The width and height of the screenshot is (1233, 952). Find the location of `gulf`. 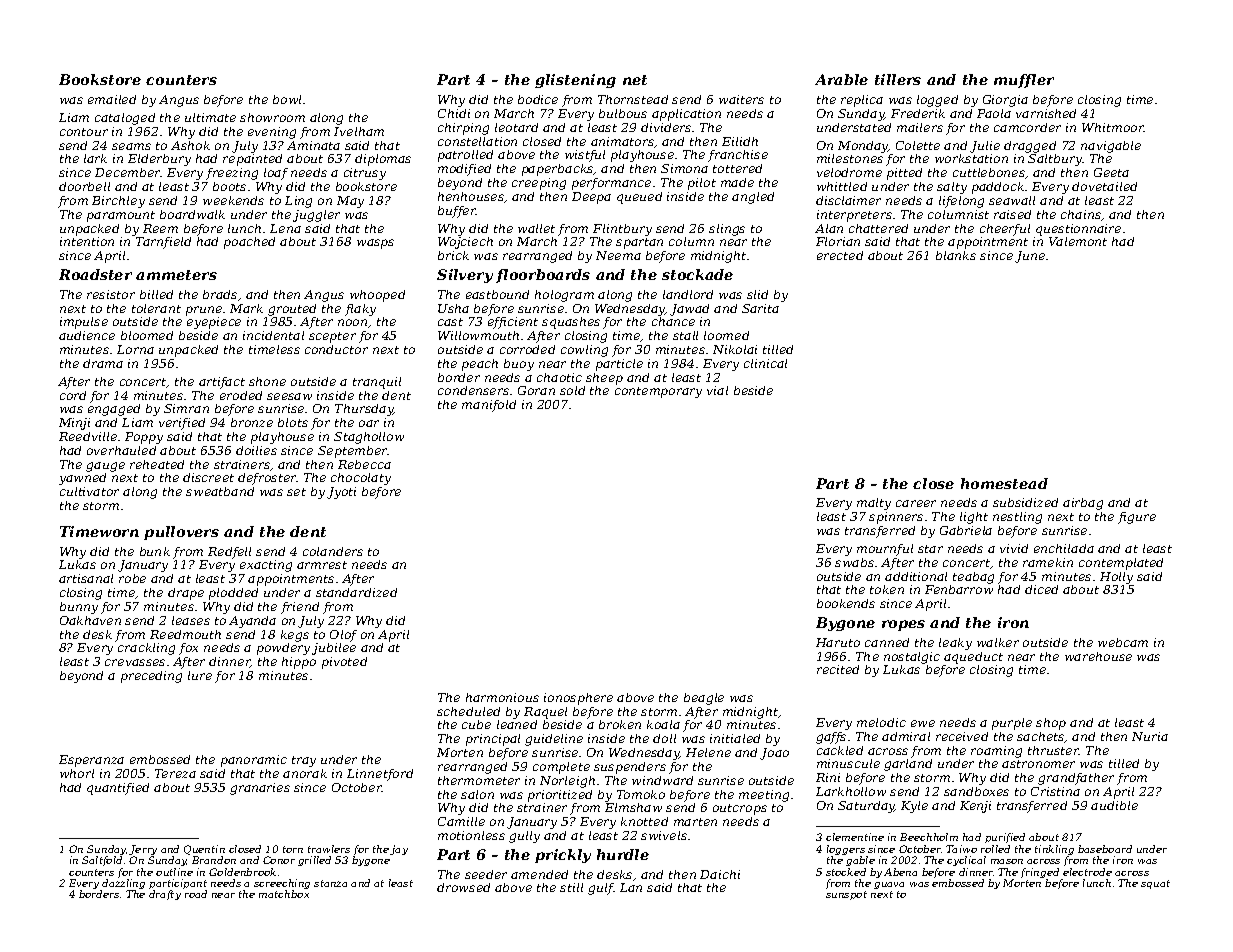

gulf is located at coordinates (601, 889).
